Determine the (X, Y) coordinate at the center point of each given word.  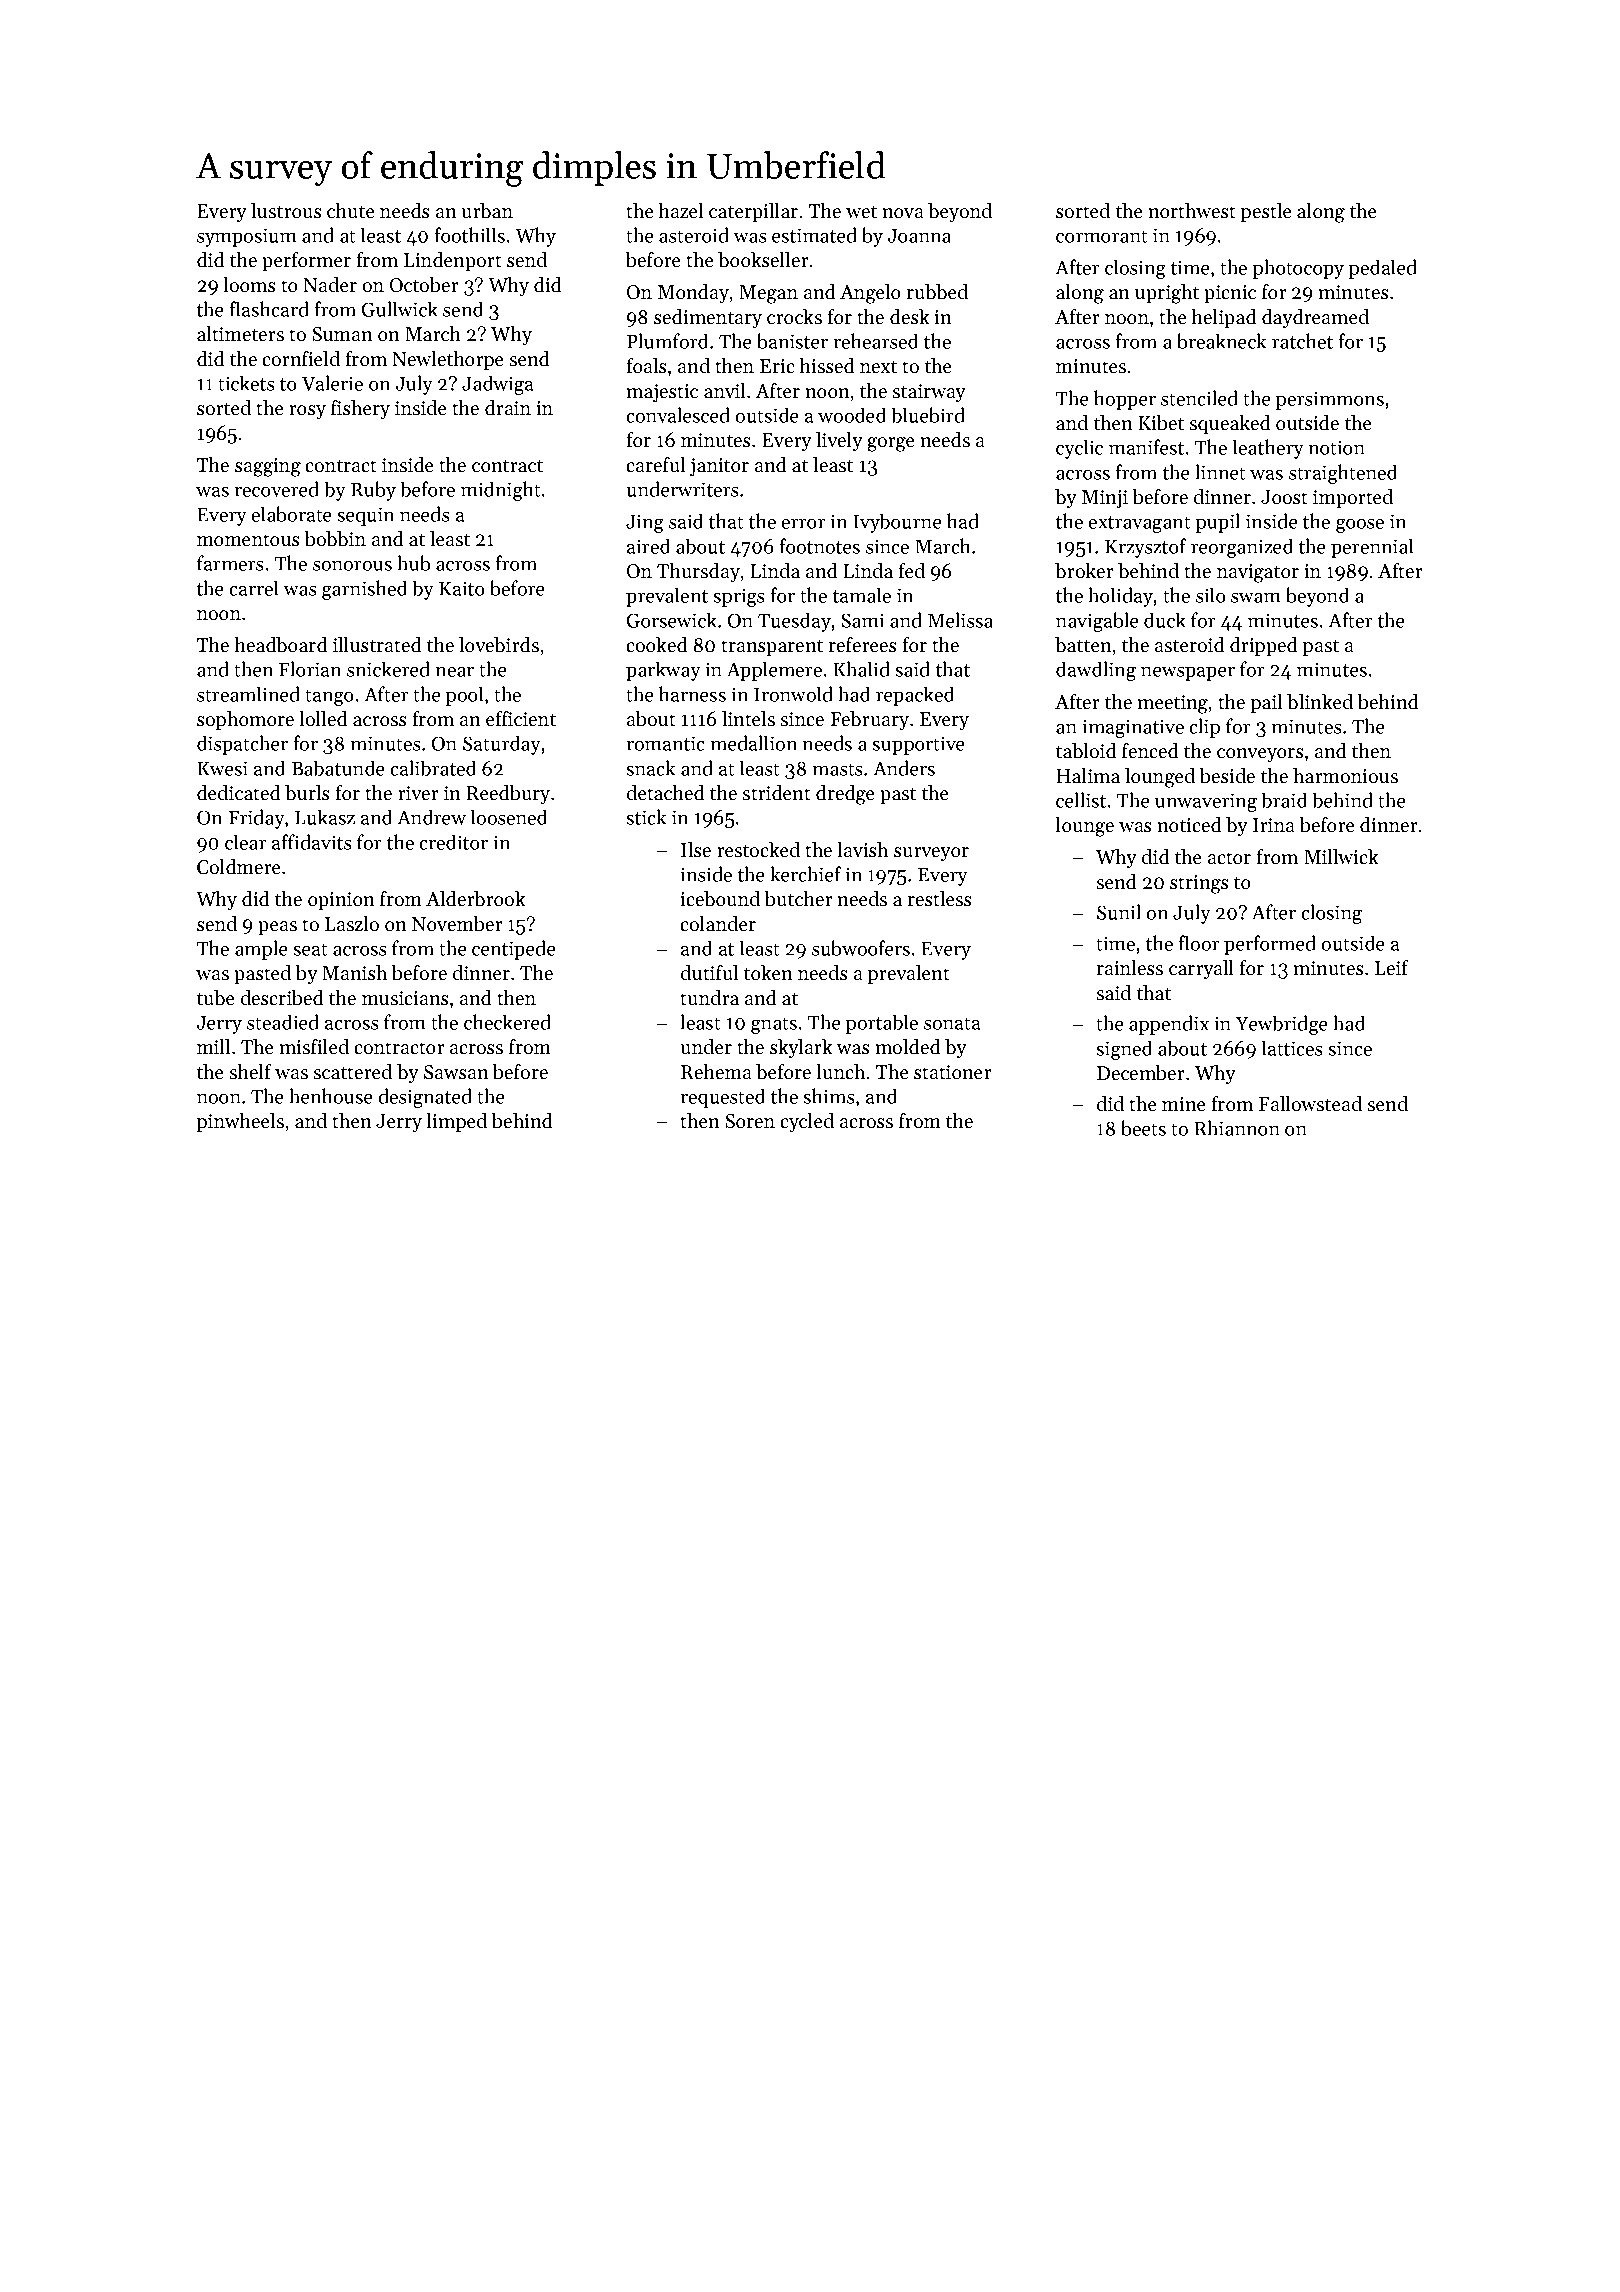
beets (1143, 1128)
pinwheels (240, 1122)
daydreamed (1315, 319)
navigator (1258, 573)
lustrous (286, 211)
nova (903, 213)
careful (656, 464)
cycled (807, 1123)
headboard (281, 645)
